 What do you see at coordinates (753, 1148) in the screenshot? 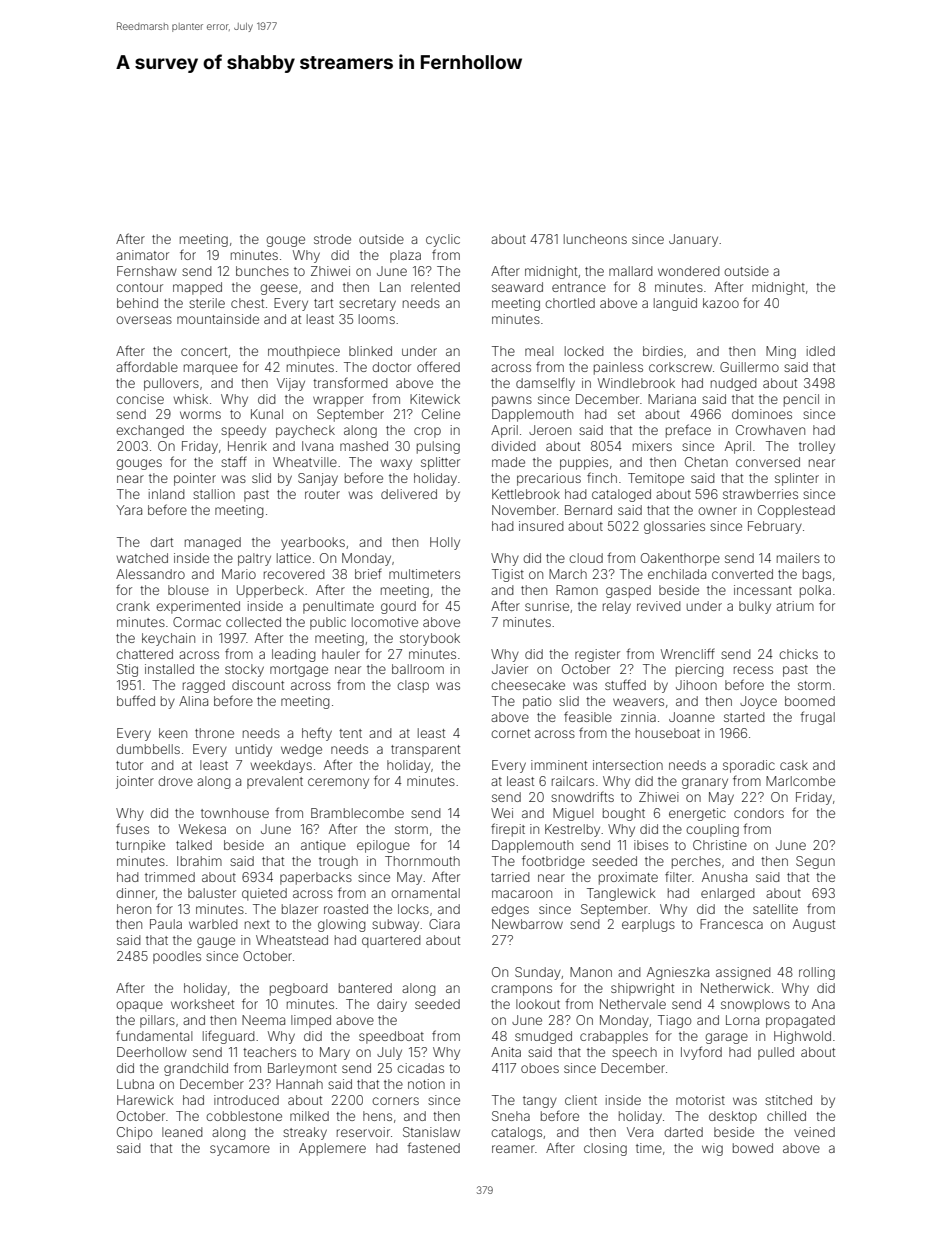
I see `bowed` at bounding box center [753, 1148].
